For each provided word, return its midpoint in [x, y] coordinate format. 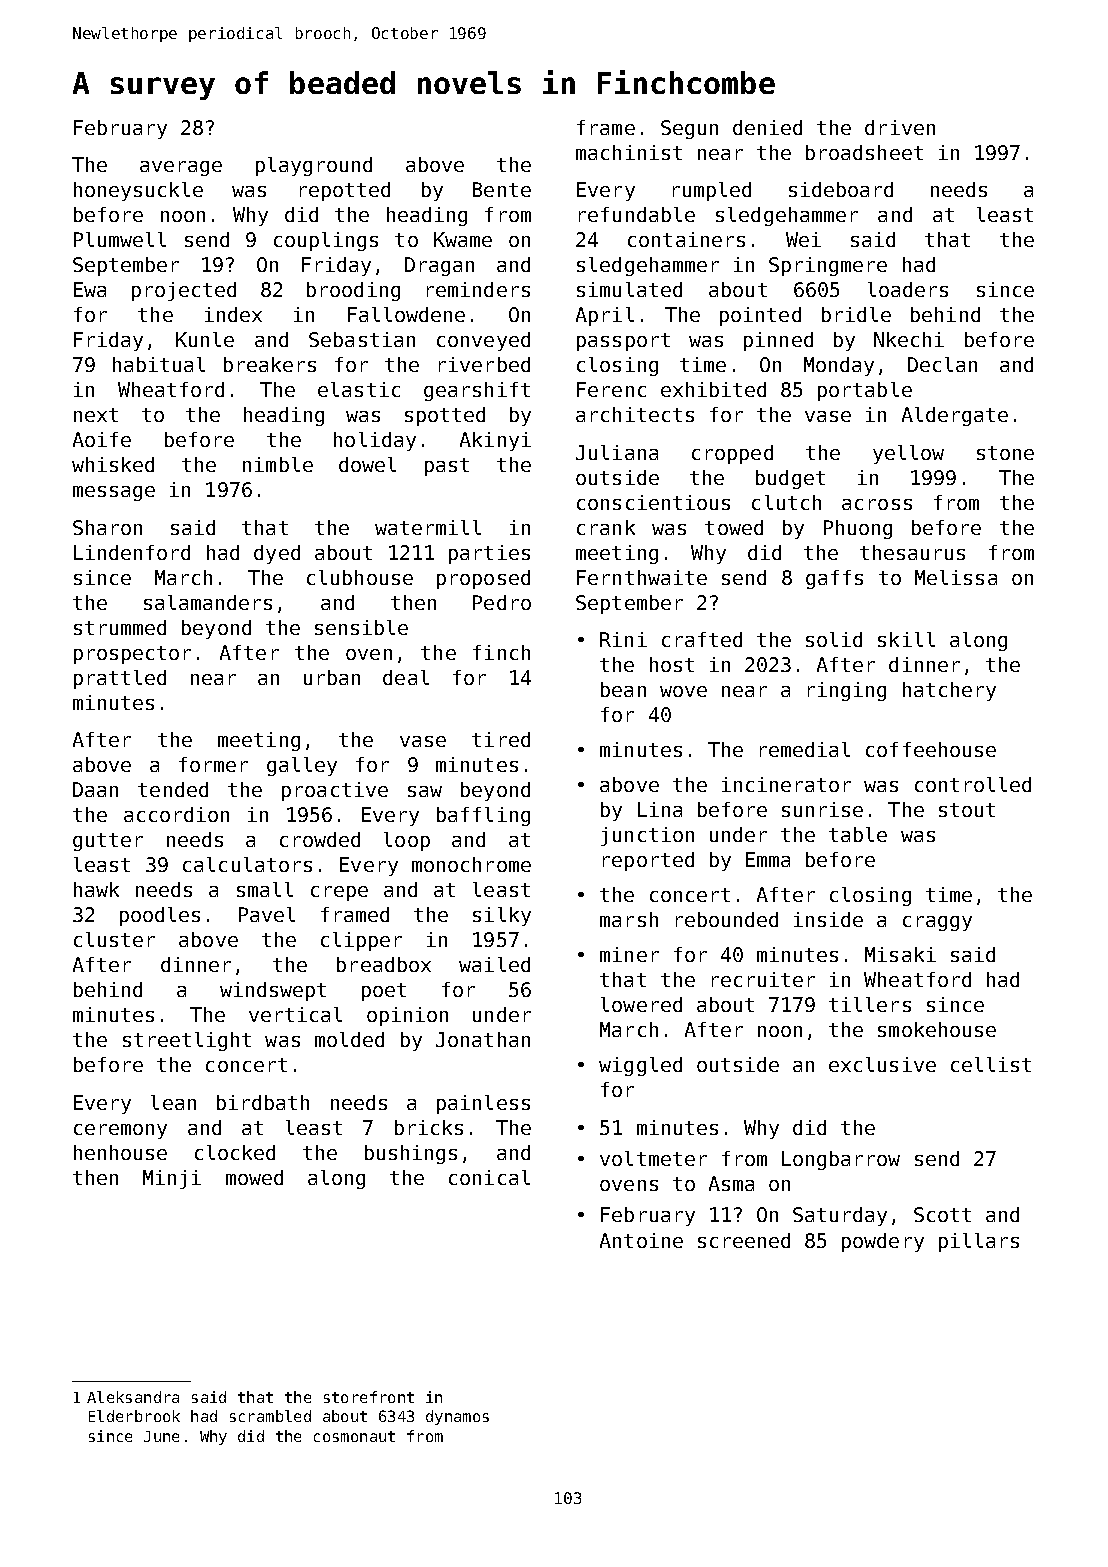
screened [744, 1240]
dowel [367, 464]
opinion [407, 1016]
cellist [991, 1064]
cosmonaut [354, 1436]
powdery [883, 1242]
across [877, 504]
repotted [345, 191]
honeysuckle [138, 191]
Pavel [267, 914]
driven [900, 127]
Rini [623, 639]
